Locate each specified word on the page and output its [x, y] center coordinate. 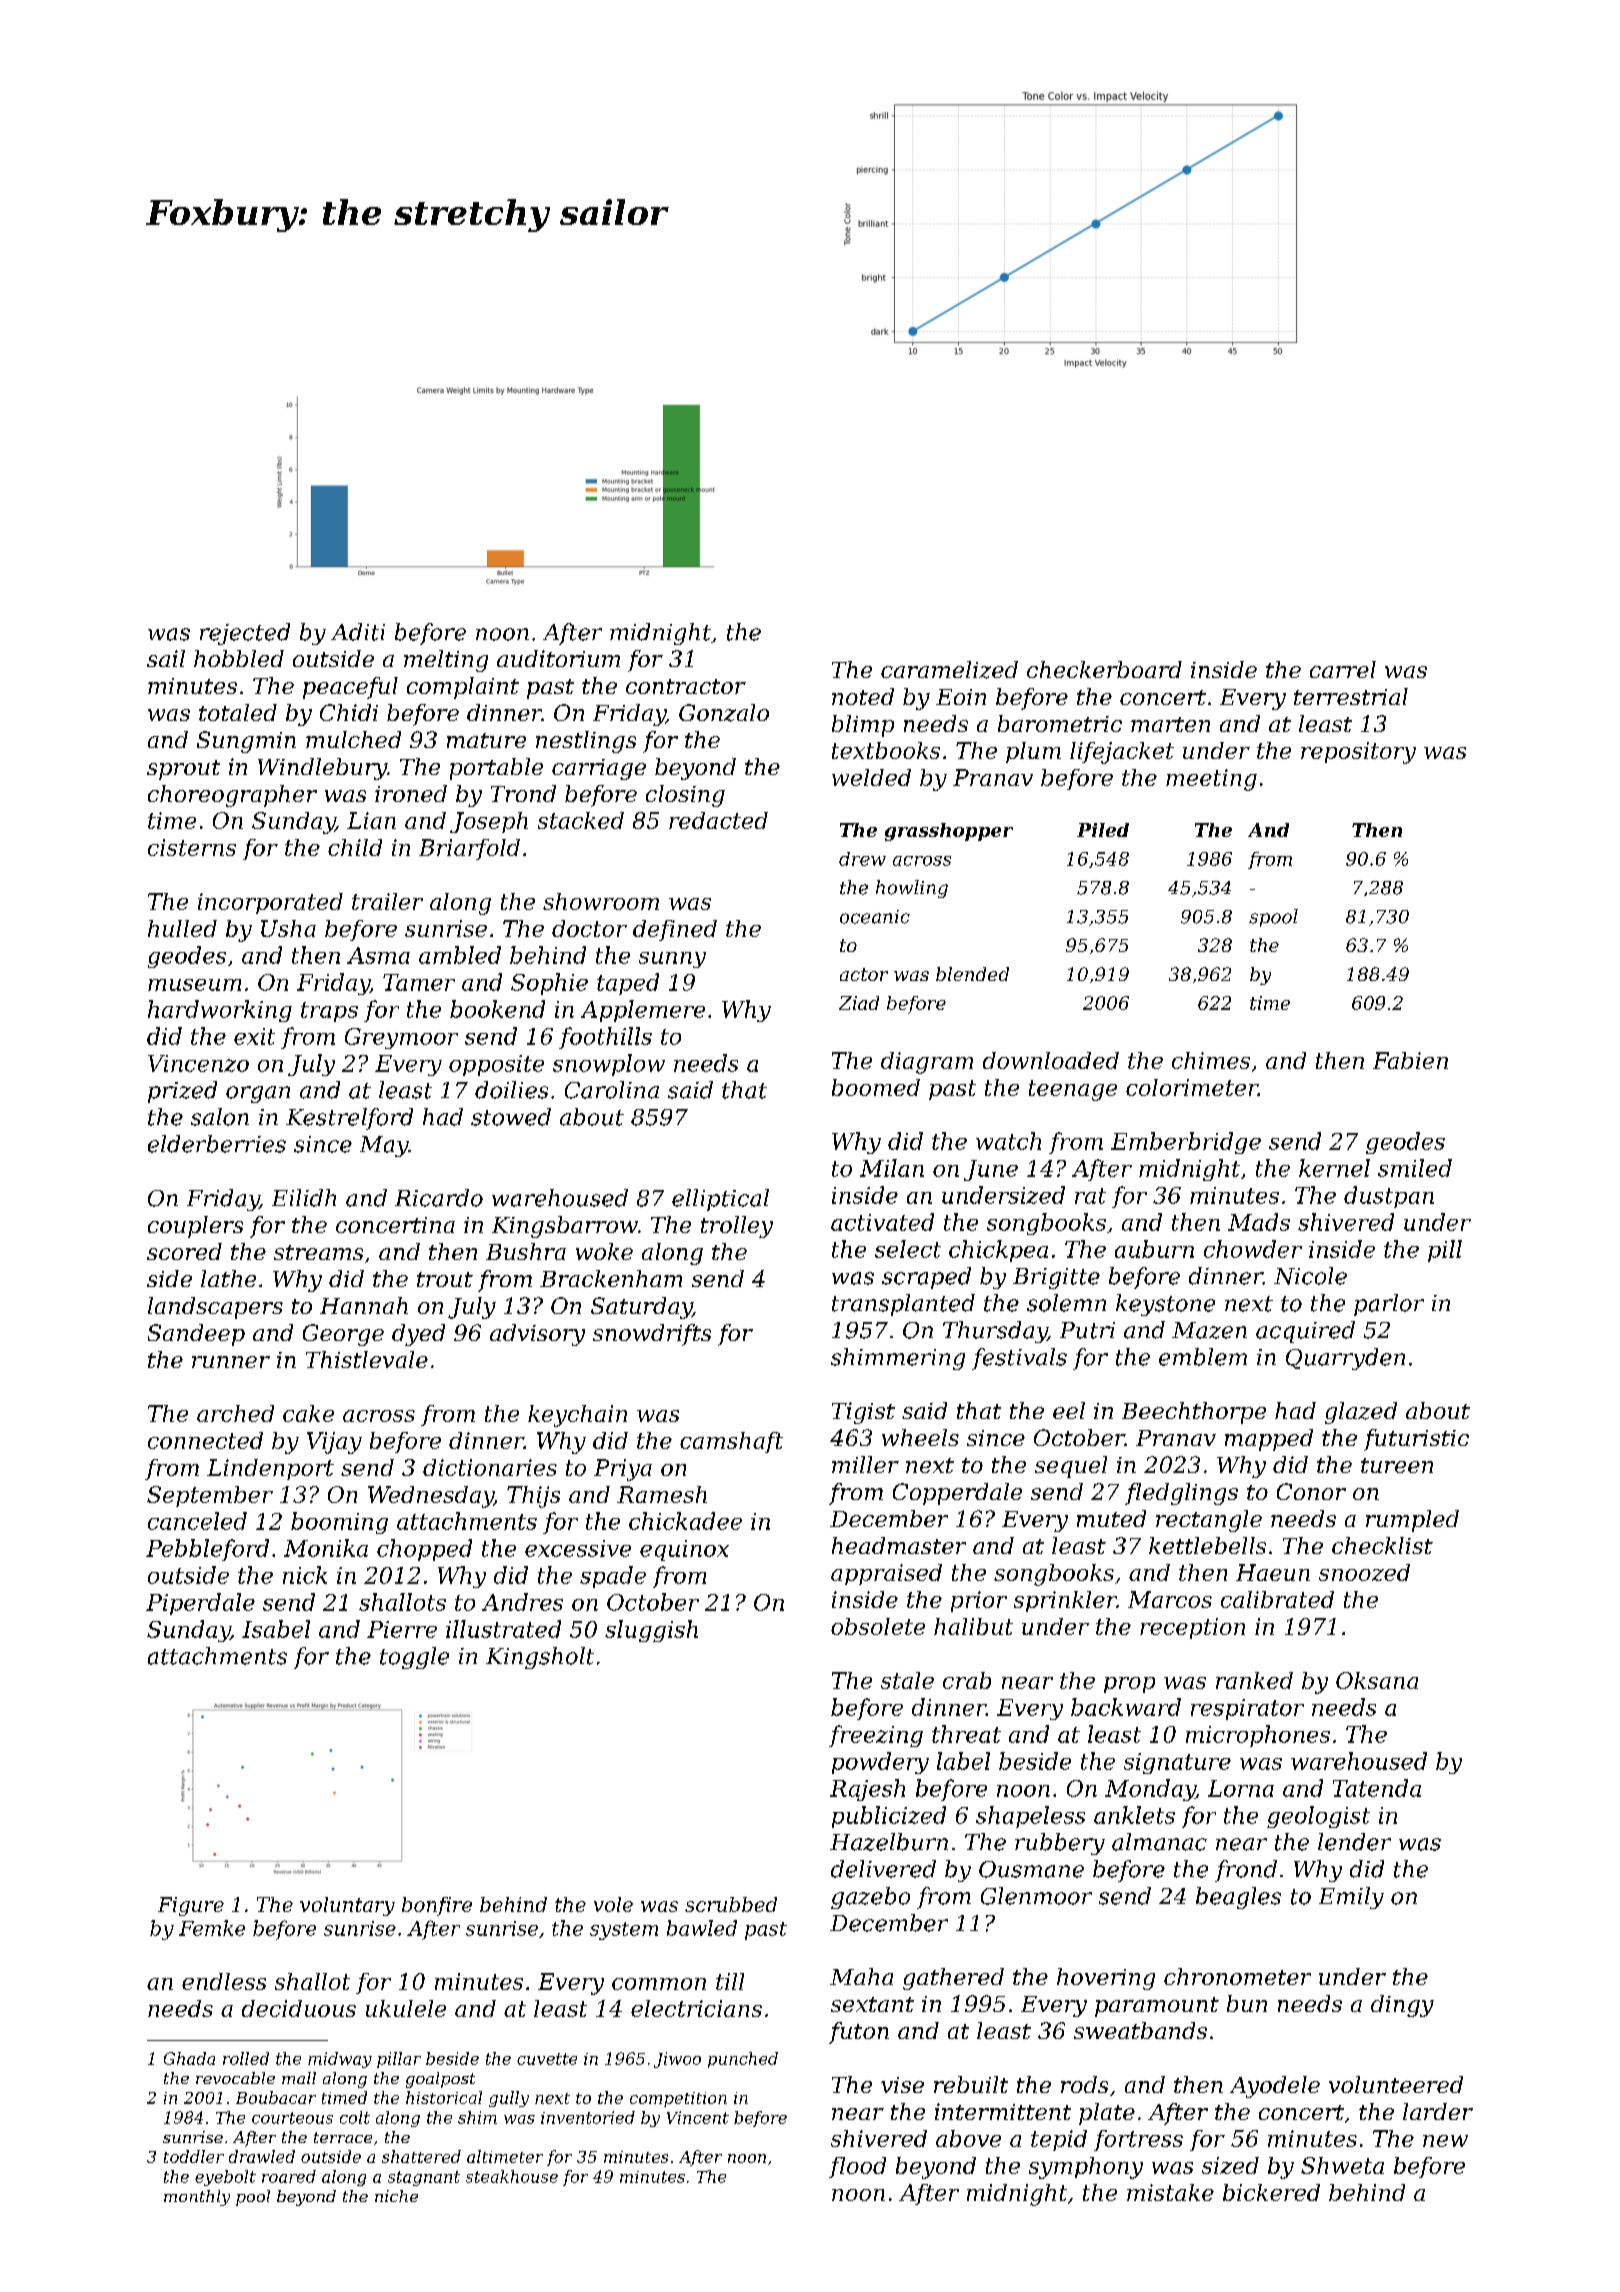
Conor [1311, 1491]
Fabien [1410, 1060]
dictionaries [490, 1467]
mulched [353, 739]
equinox [684, 1550]
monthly [197, 2198]
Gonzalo [724, 713]
